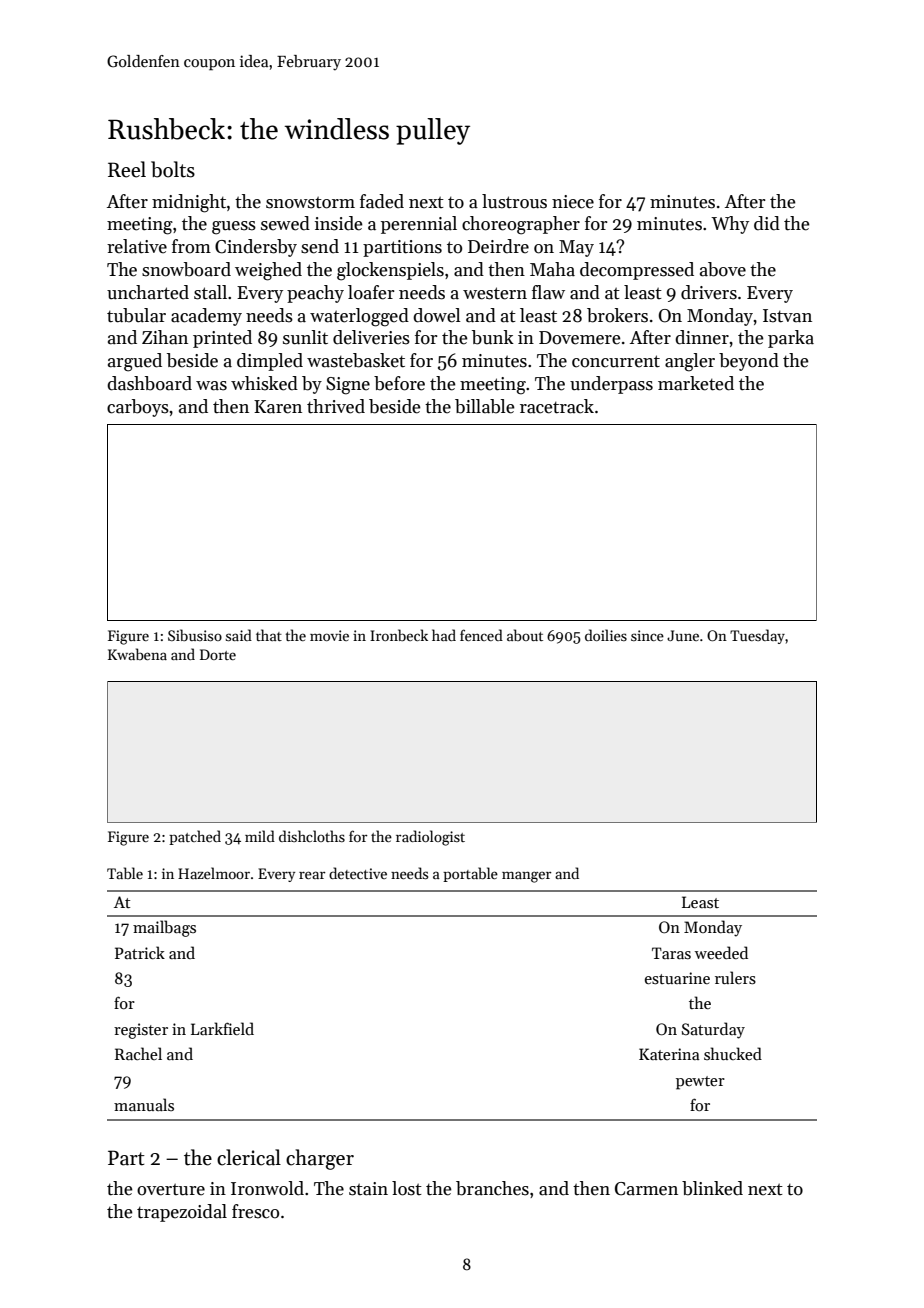 This document has width=924, height=1308. What do you see at coordinates (647, 635) in the document?
I see `since` at bounding box center [647, 635].
